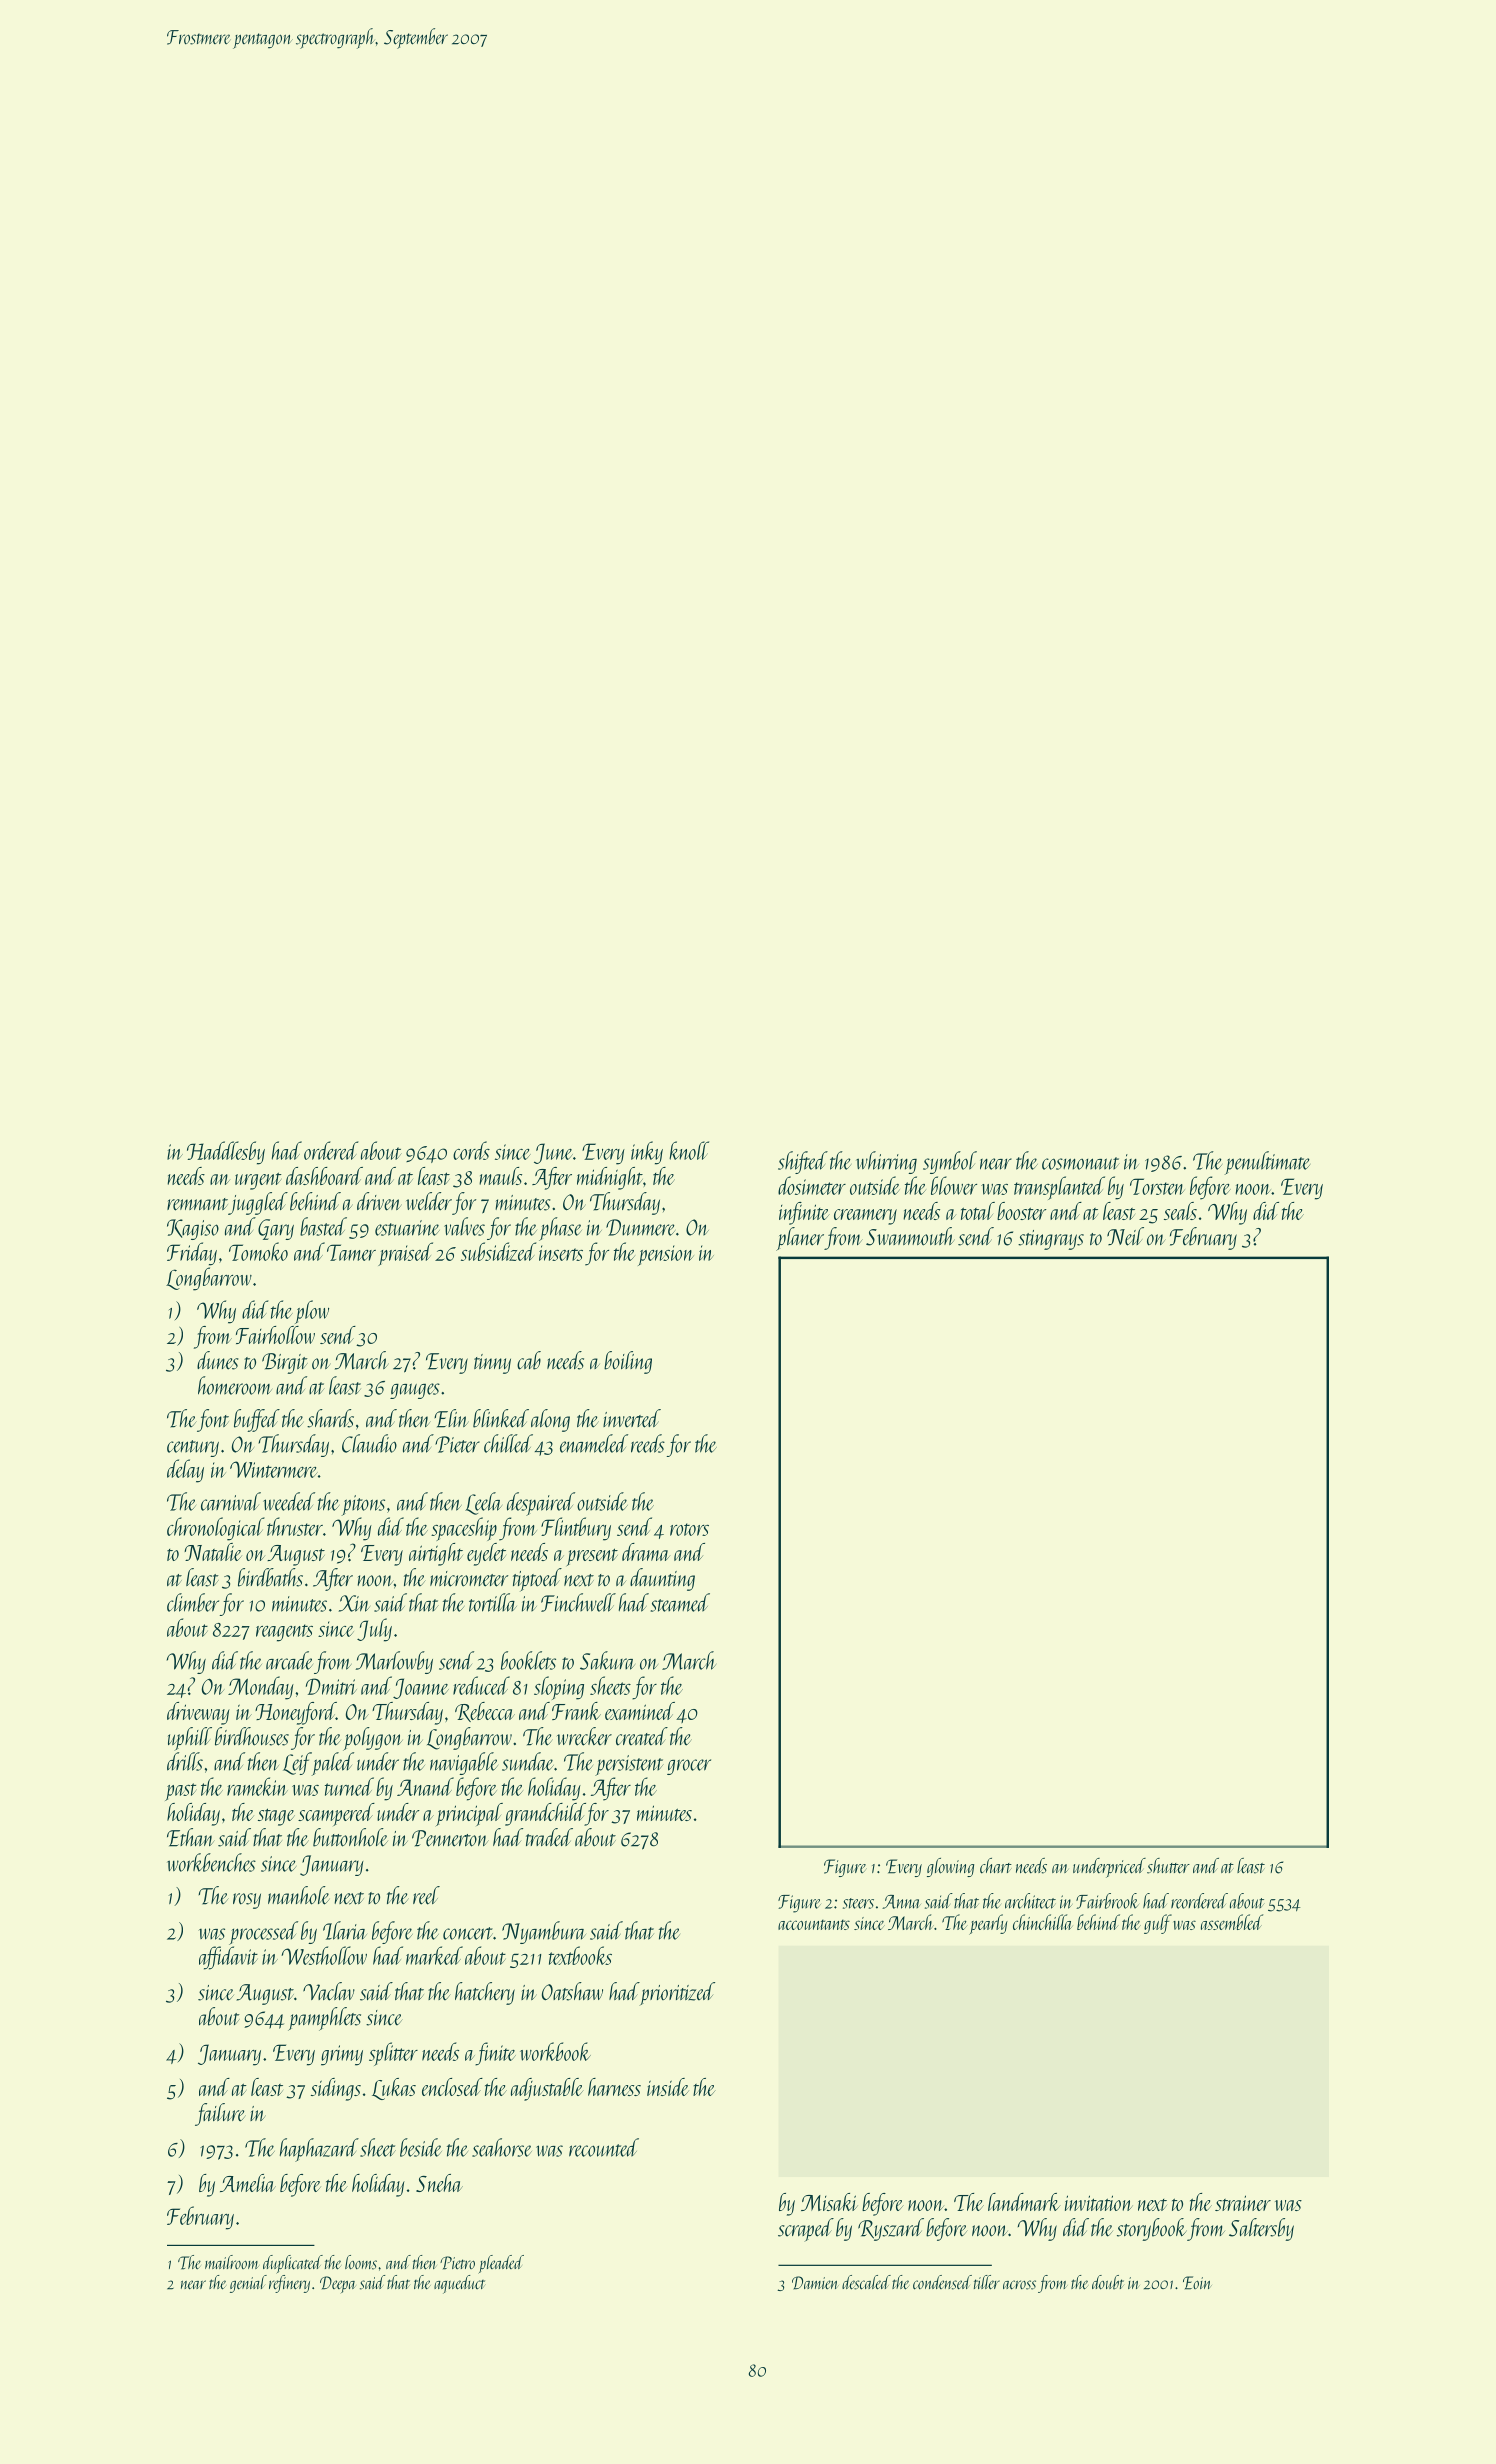 The width and height of the page is (1496, 2464). I want to click on dosimeter, so click(812, 1185).
